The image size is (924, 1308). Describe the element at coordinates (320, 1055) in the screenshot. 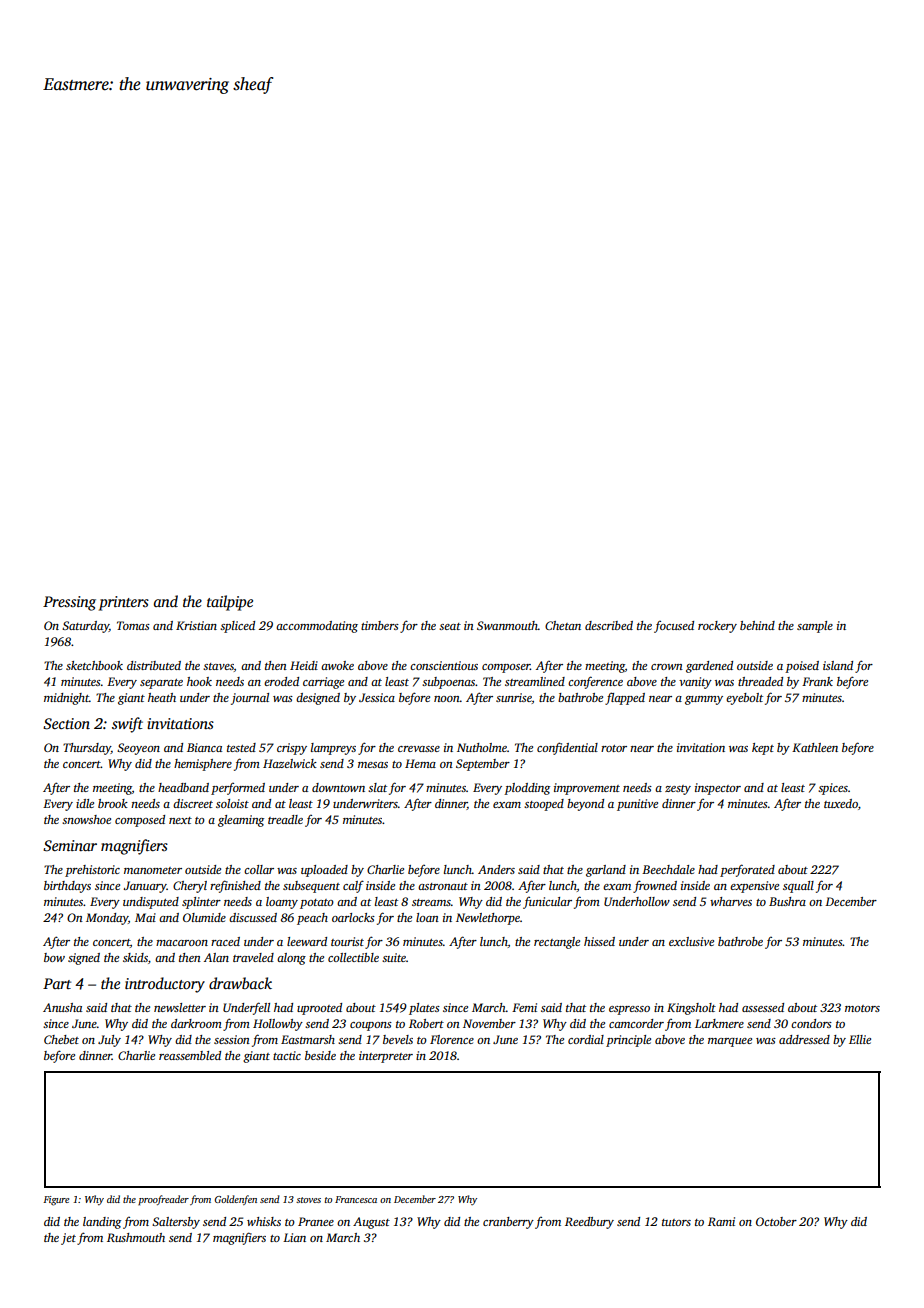

I see `beside` at that location.
